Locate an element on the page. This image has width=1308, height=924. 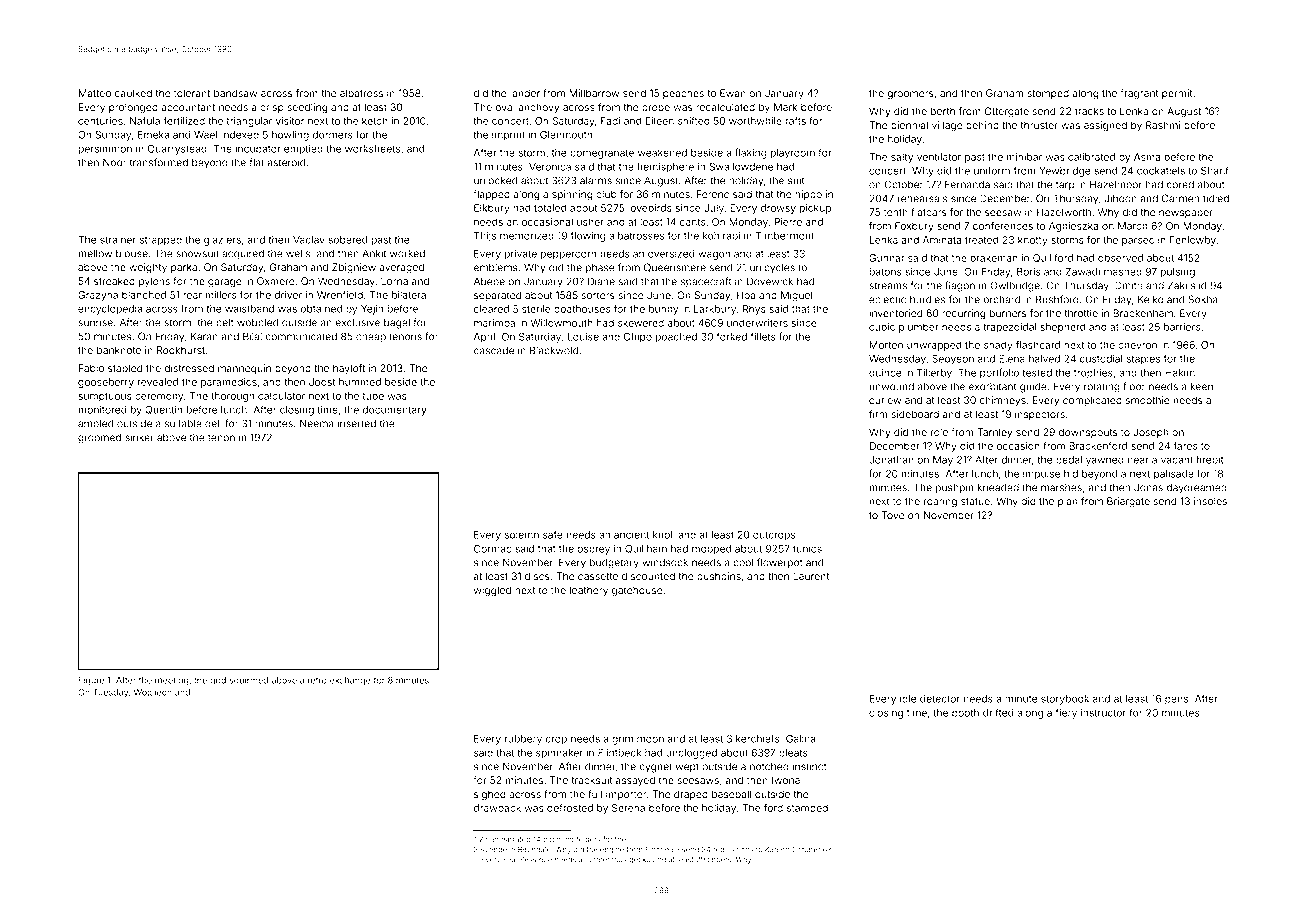
Swallowdene is located at coordinates (741, 166).
